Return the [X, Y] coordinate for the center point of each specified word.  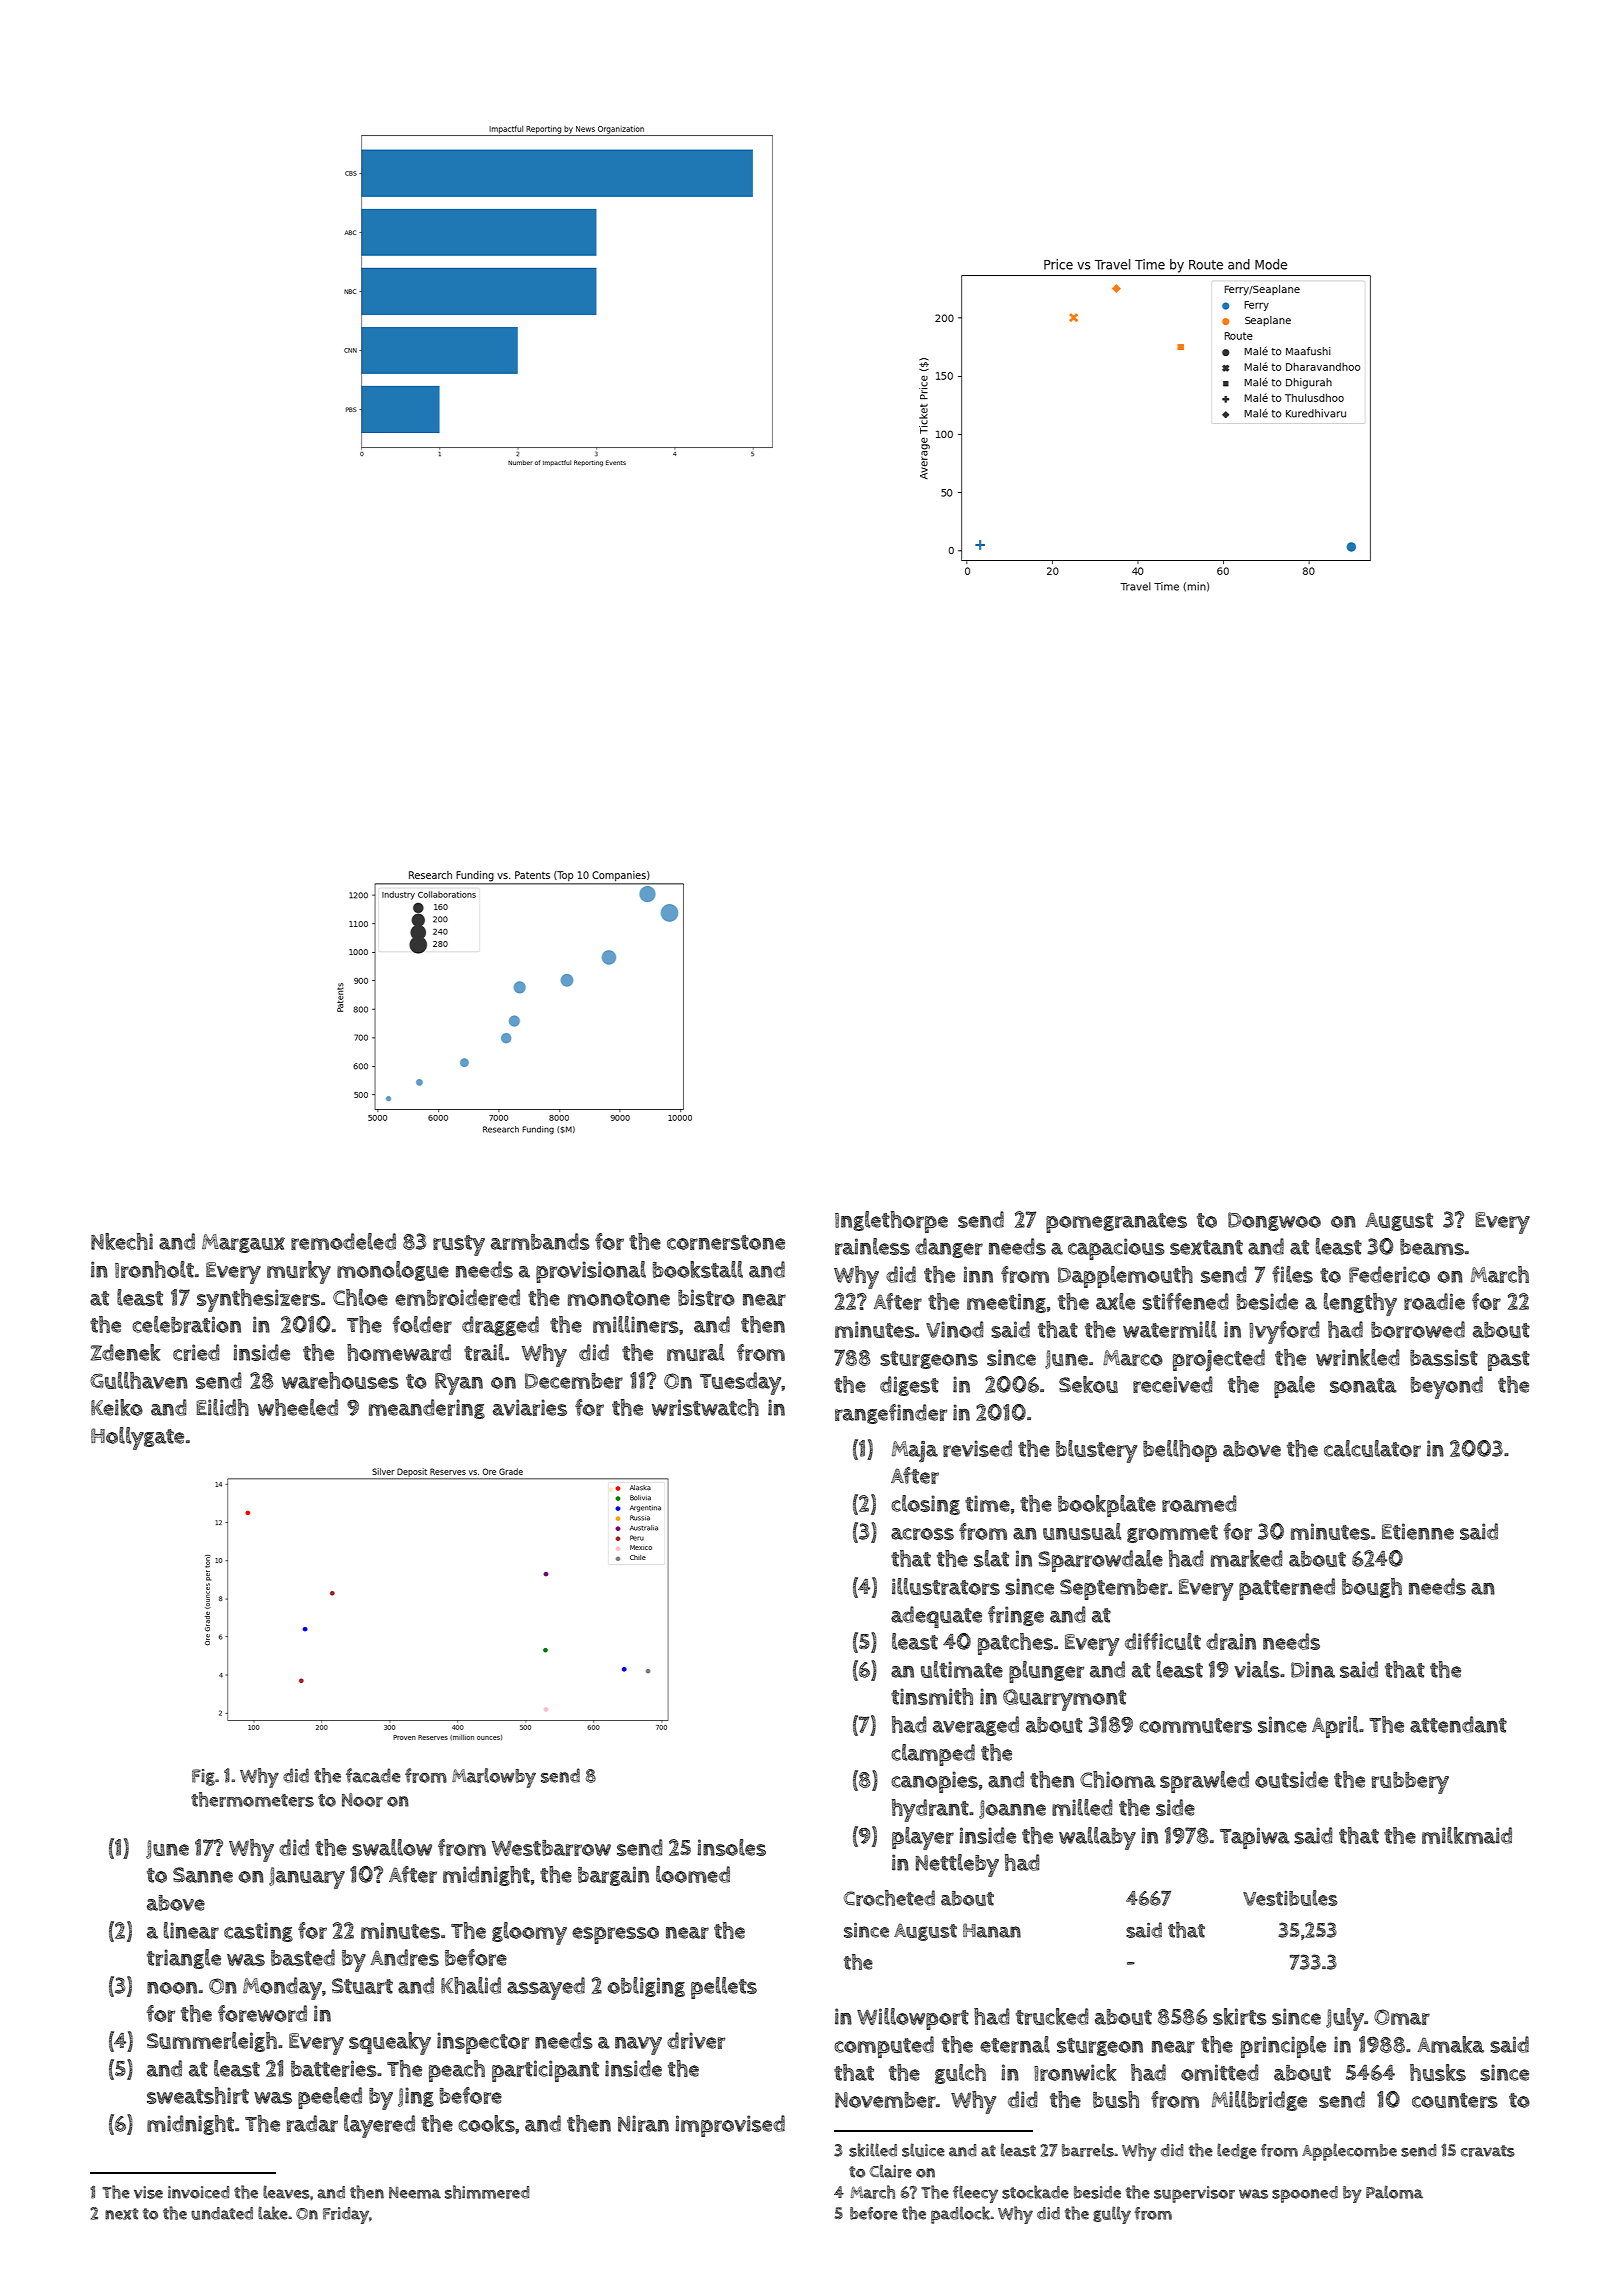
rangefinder [891, 1414]
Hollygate [137, 1438]
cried [196, 1352]
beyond [1447, 1387]
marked [1247, 1558]
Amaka [1451, 2044]
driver [696, 2040]
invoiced [198, 2192]
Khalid [471, 1985]
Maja [915, 1452]
